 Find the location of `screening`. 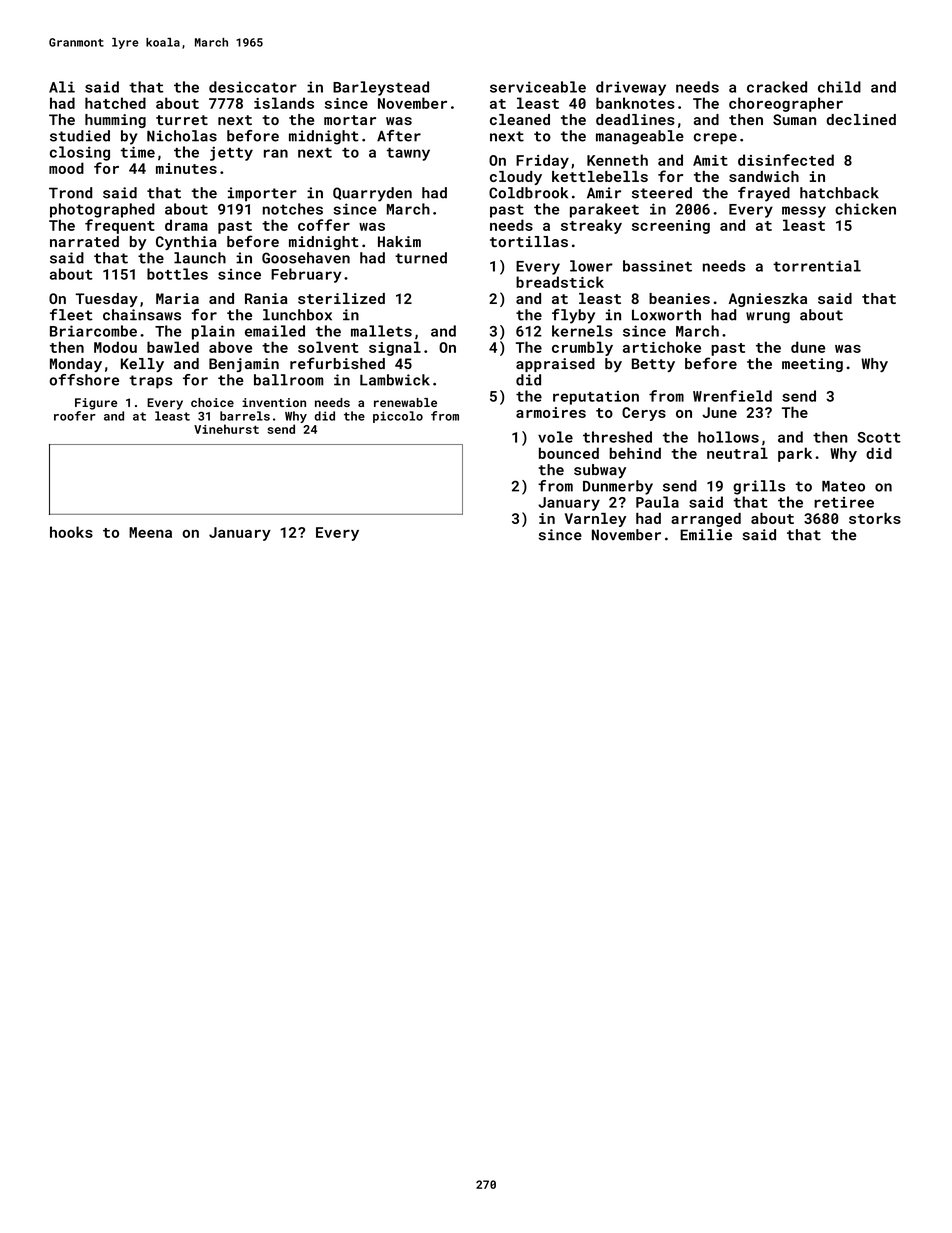

screening is located at coordinates (671, 227).
